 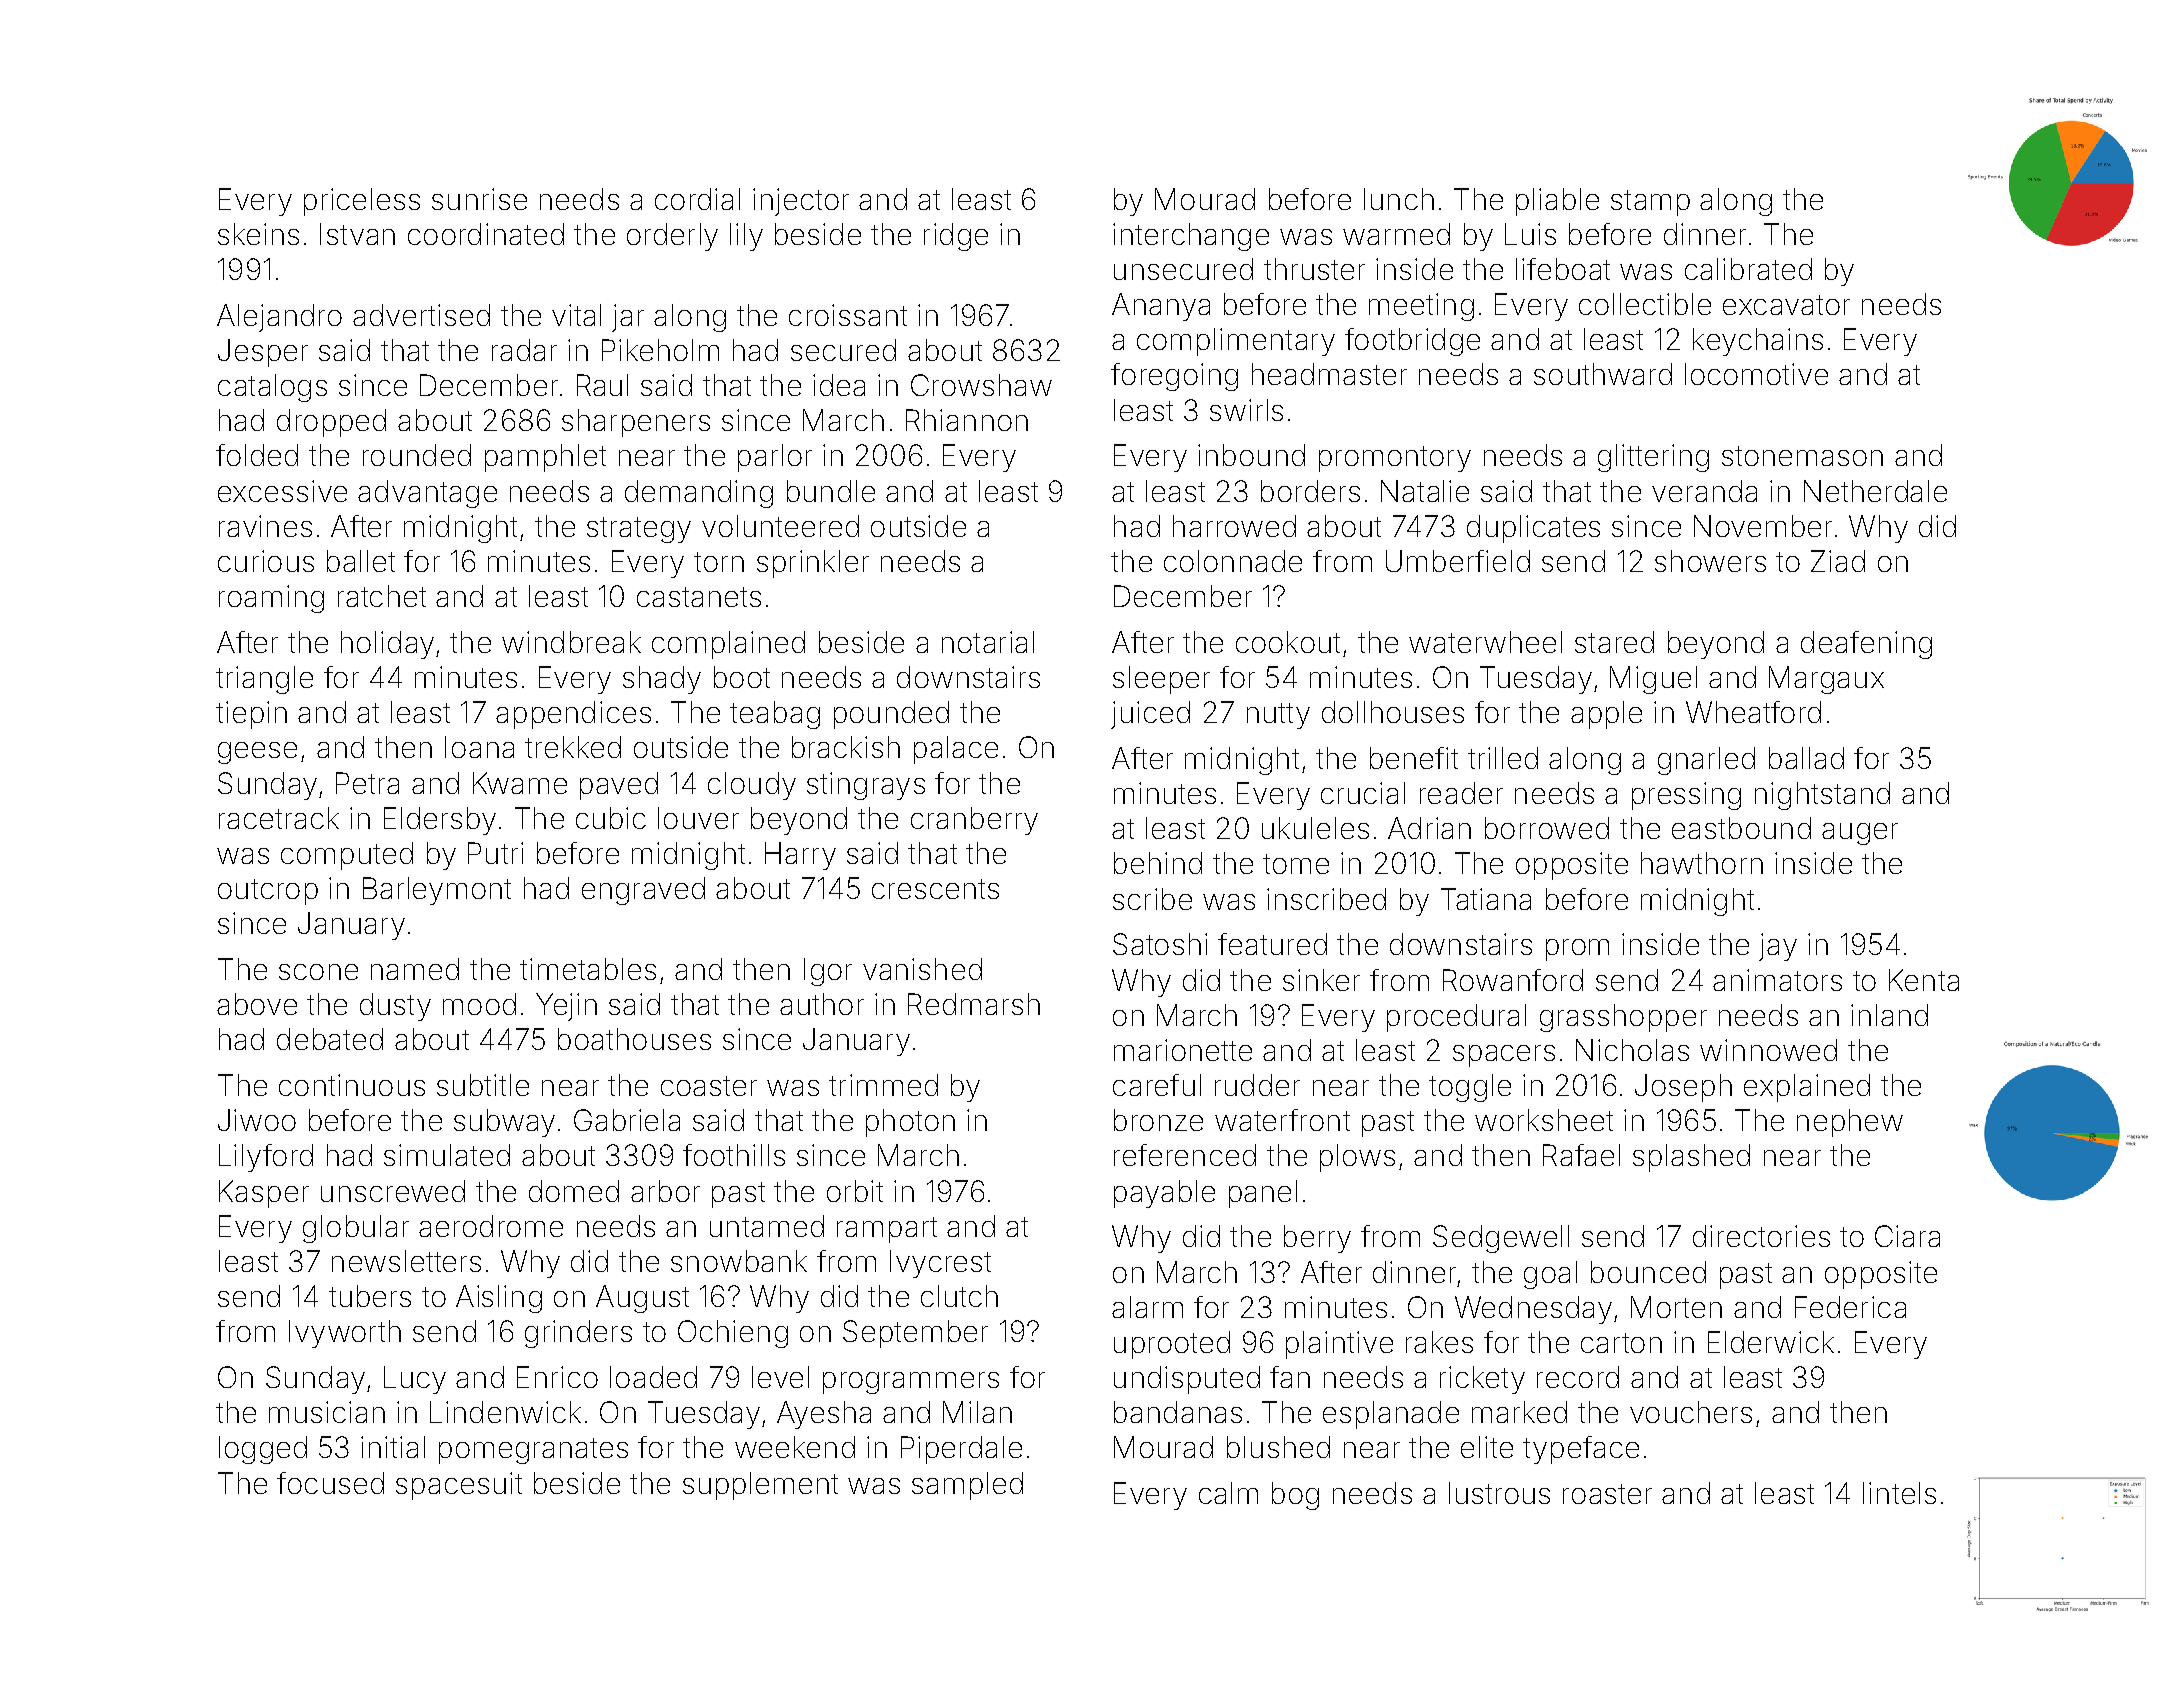 I want to click on Yejin, so click(x=566, y=1007).
